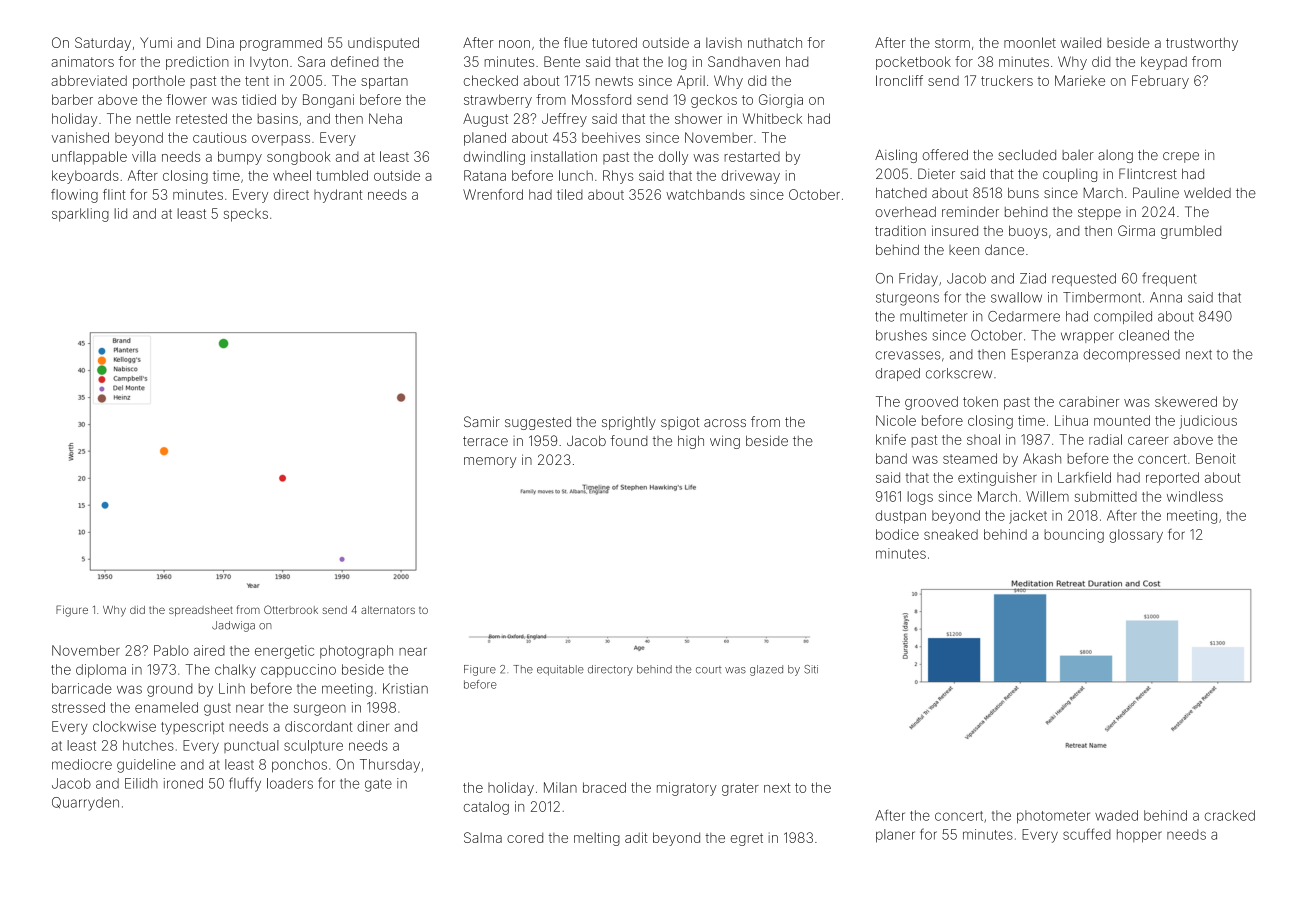  I want to click on surgeon, so click(320, 710).
